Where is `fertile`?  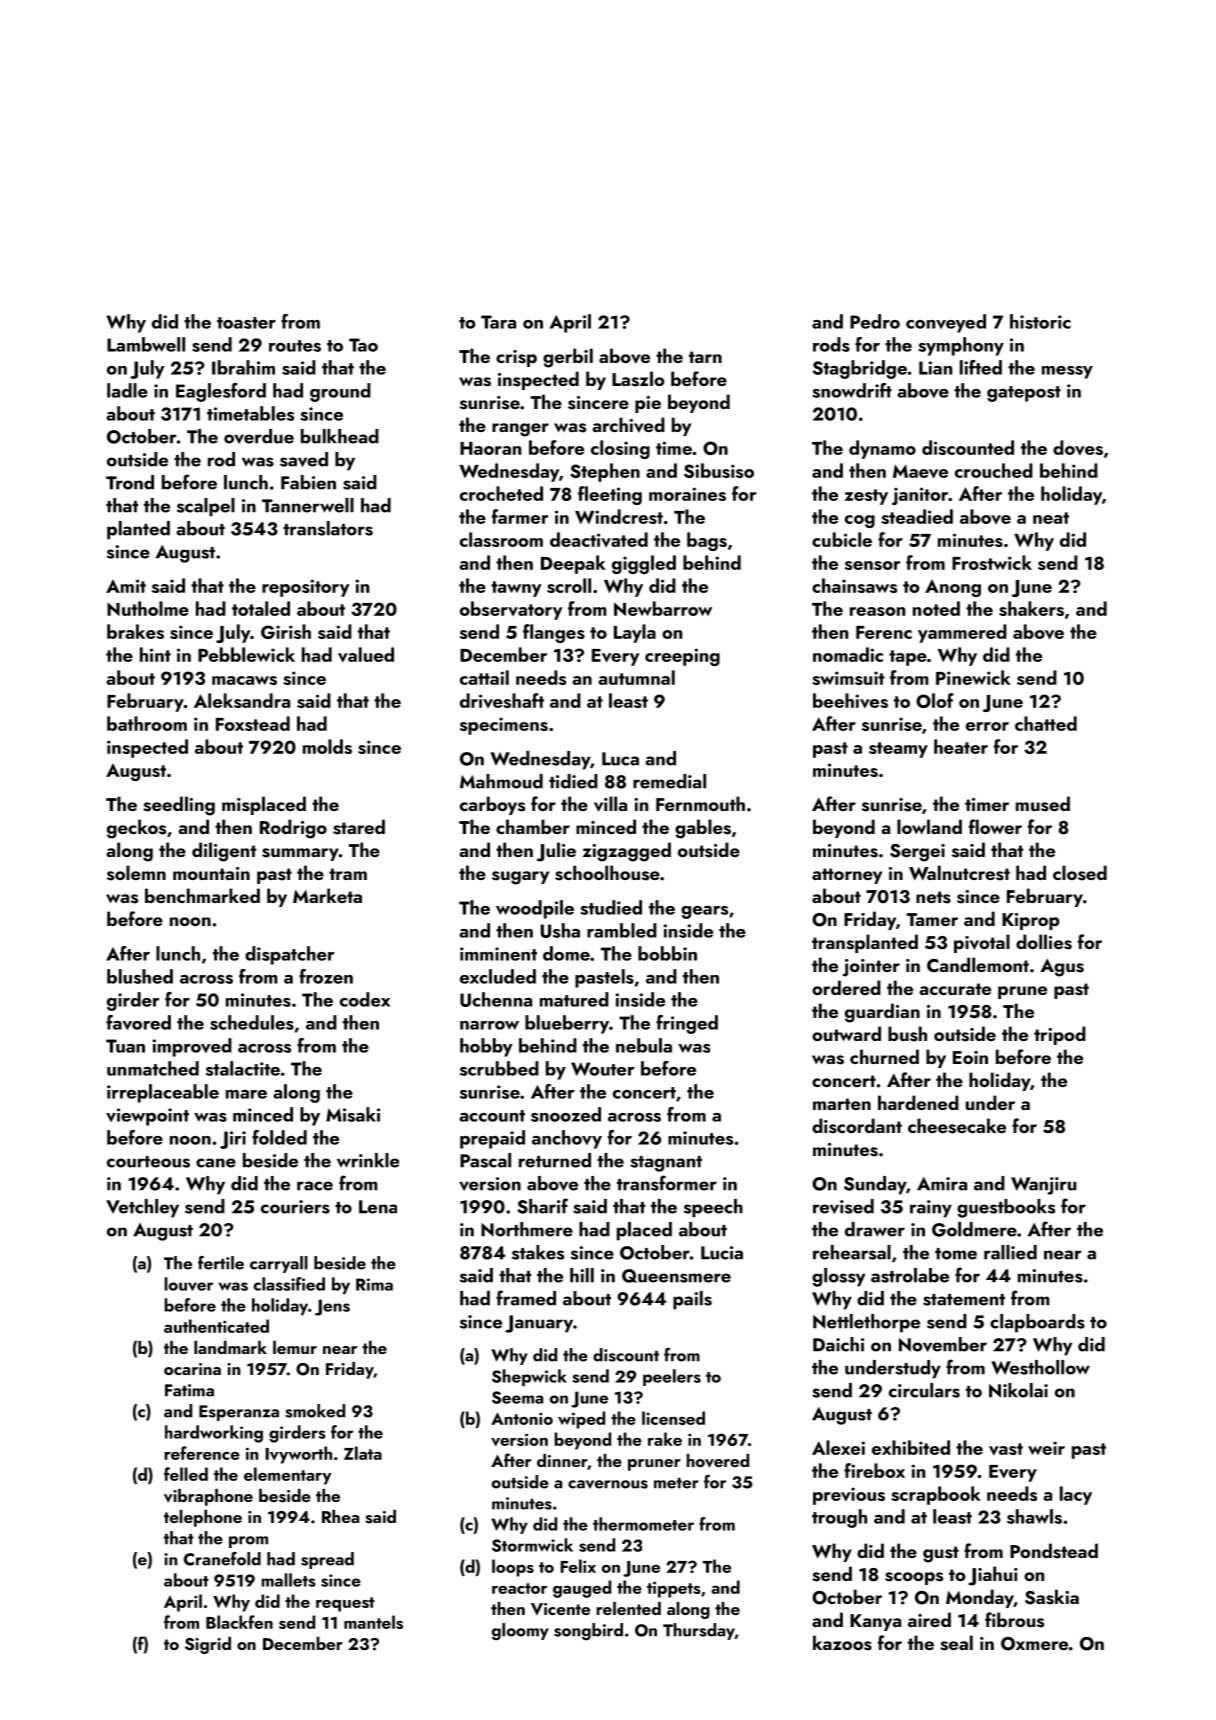
fertile is located at coordinates (221, 1263).
